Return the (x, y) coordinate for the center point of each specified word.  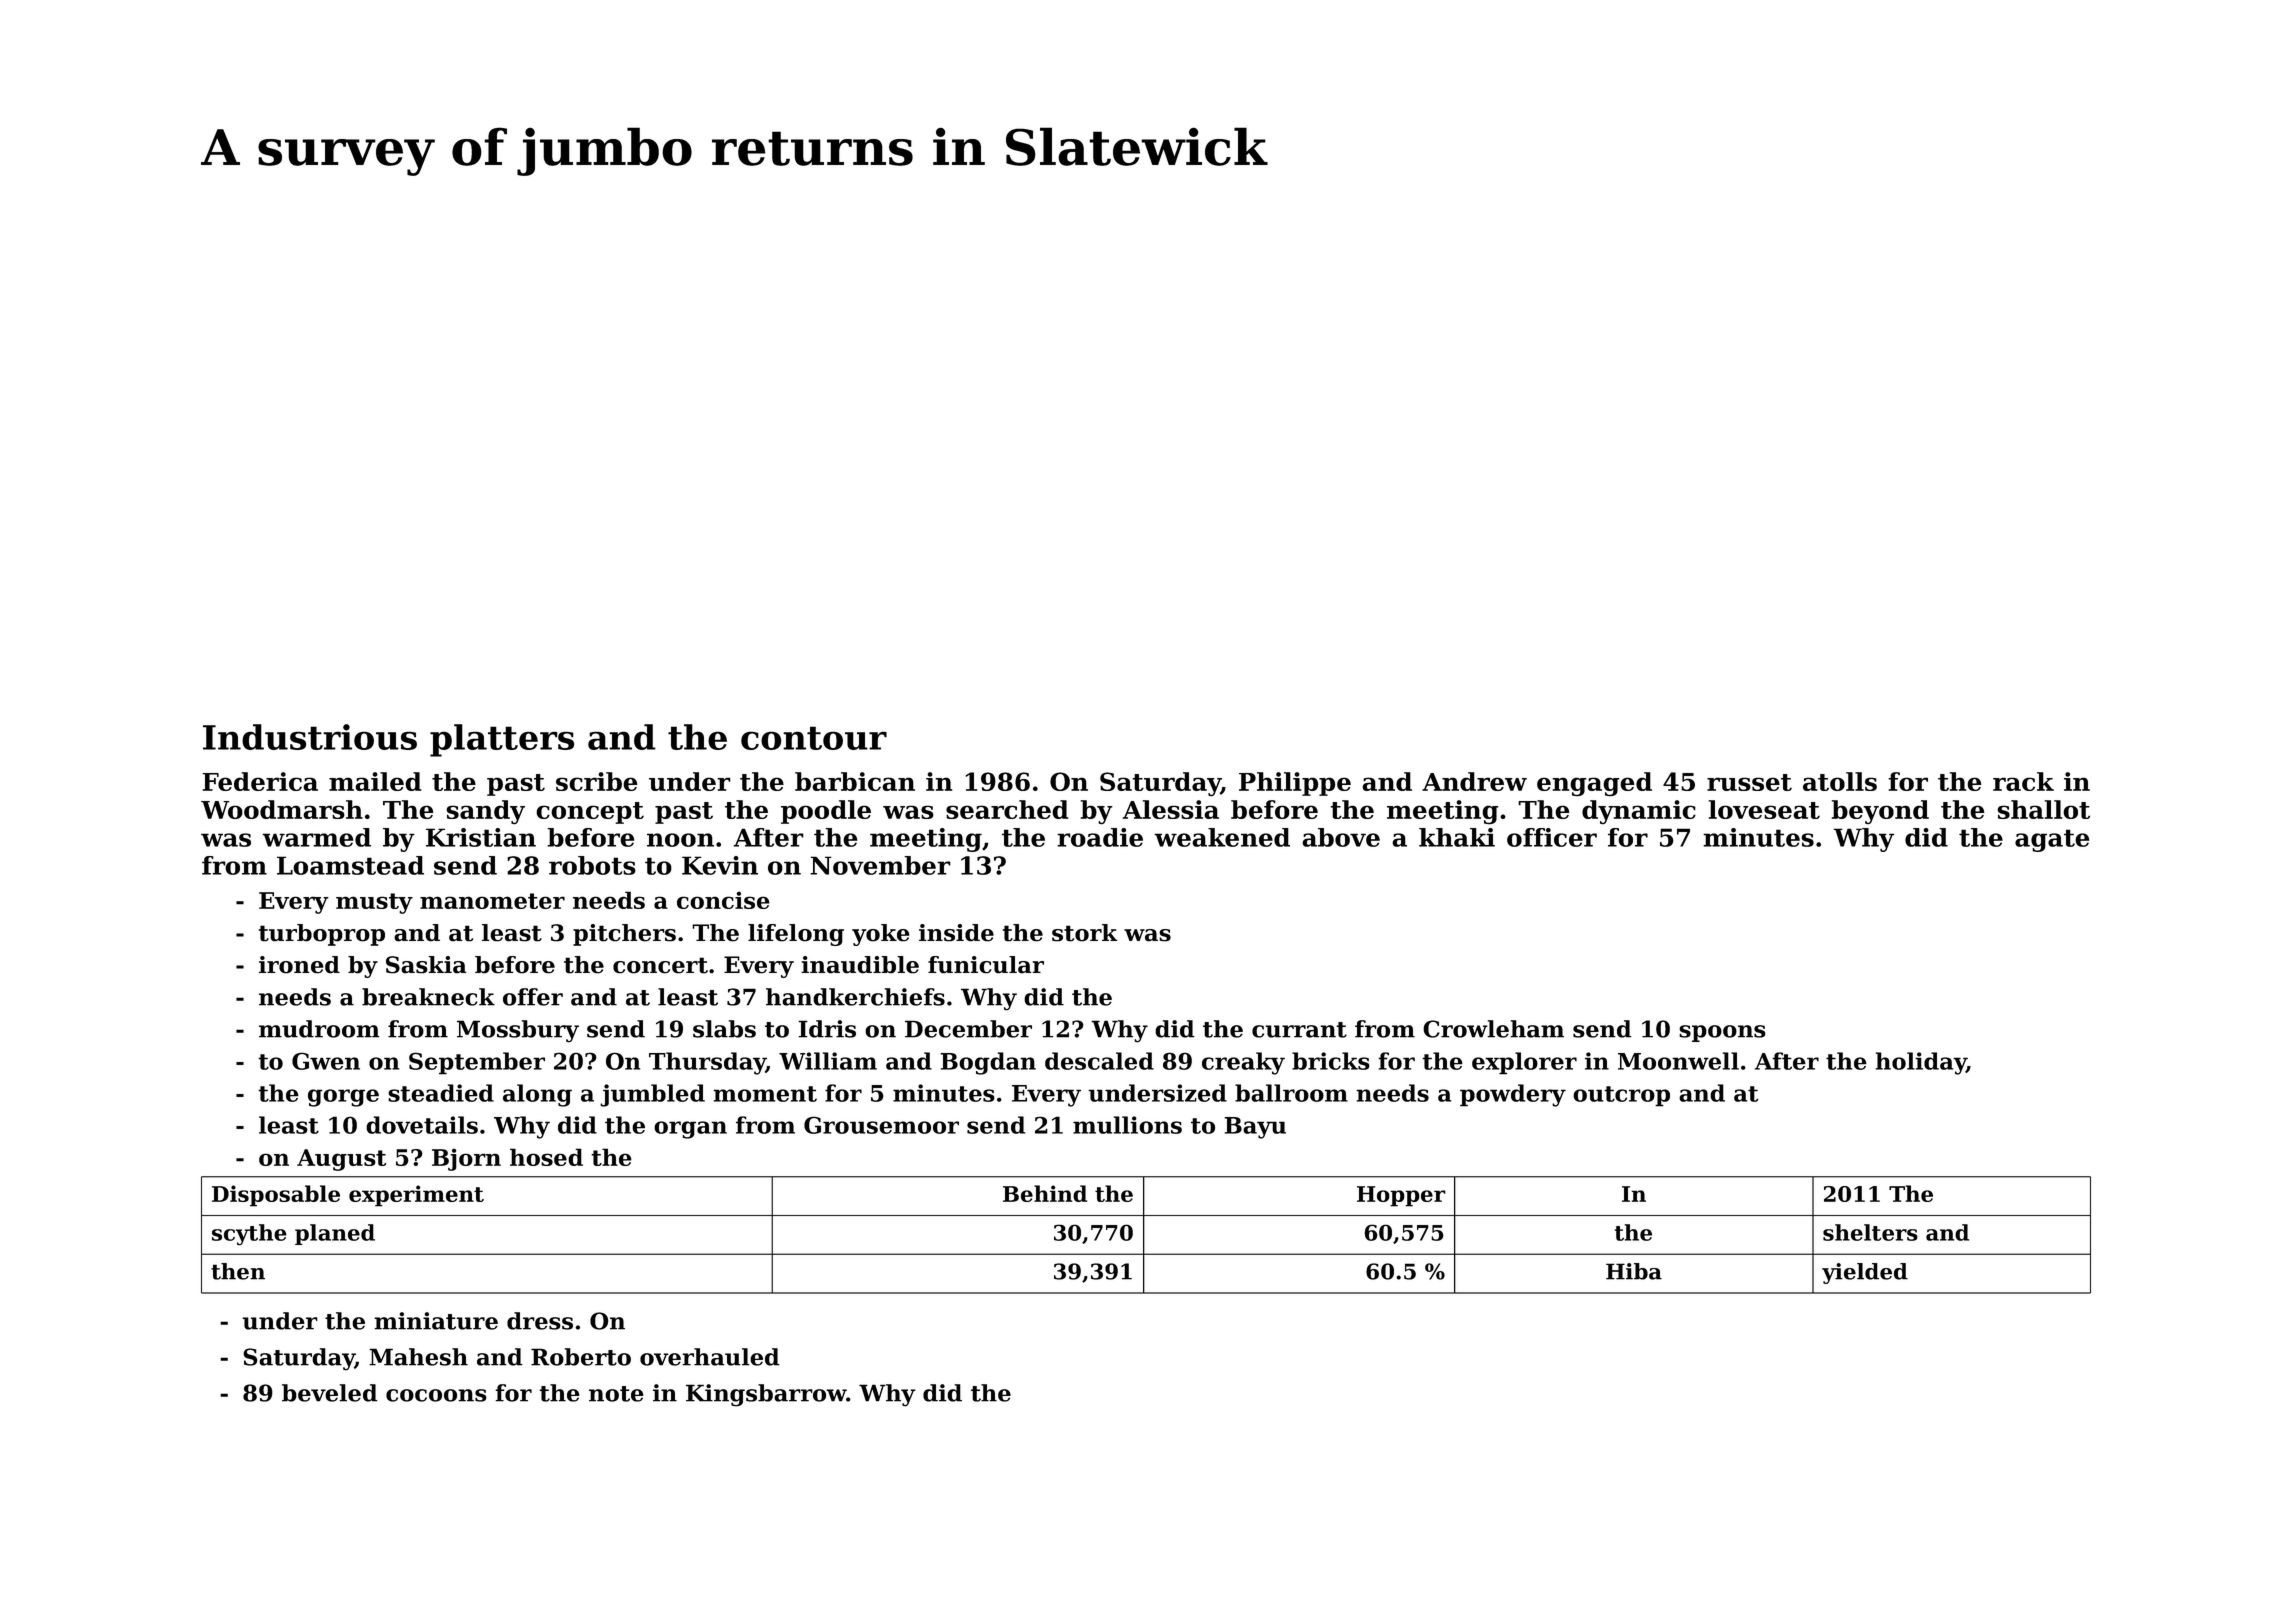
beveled (330, 1393)
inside (956, 933)
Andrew (1474, 781)
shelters (1870, 1232)
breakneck (428, 997)
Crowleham (1493, 1029)
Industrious (310, 737)
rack (2023, 781)
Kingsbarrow (766, 1395)
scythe (249, 1235)
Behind (1045, 1193)
